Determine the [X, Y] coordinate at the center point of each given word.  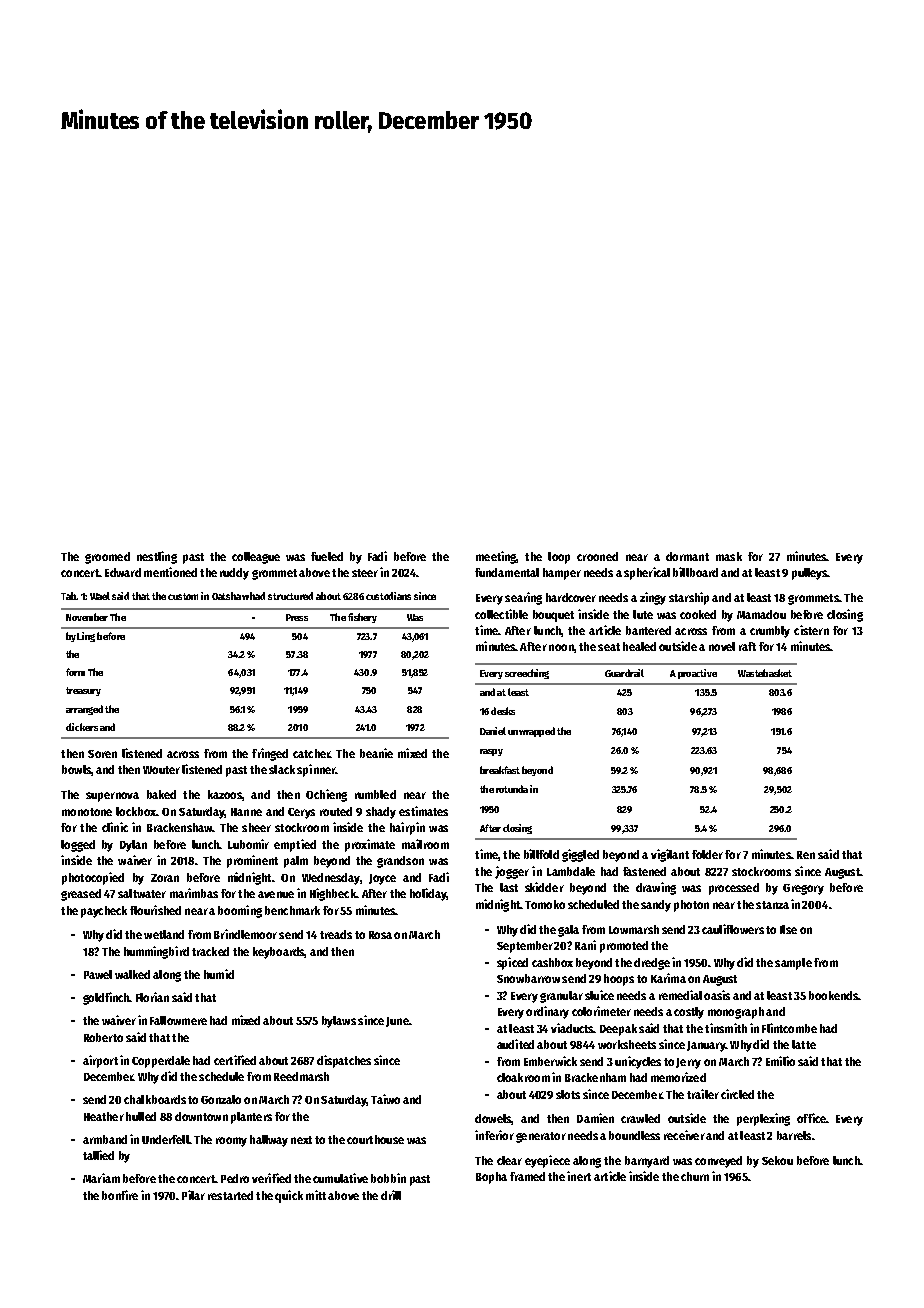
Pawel [98, 974]
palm [296, 862]
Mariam [101, 1178]
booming [240, 911]
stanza [772, 905]
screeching [527, 674]
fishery [362, 618]
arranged [84, 710]
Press [297, 617]
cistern [811, 630]
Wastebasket [765, 673]
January [706, 1046]
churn [695, 1176]
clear [509, 1160]
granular [561, 997]
